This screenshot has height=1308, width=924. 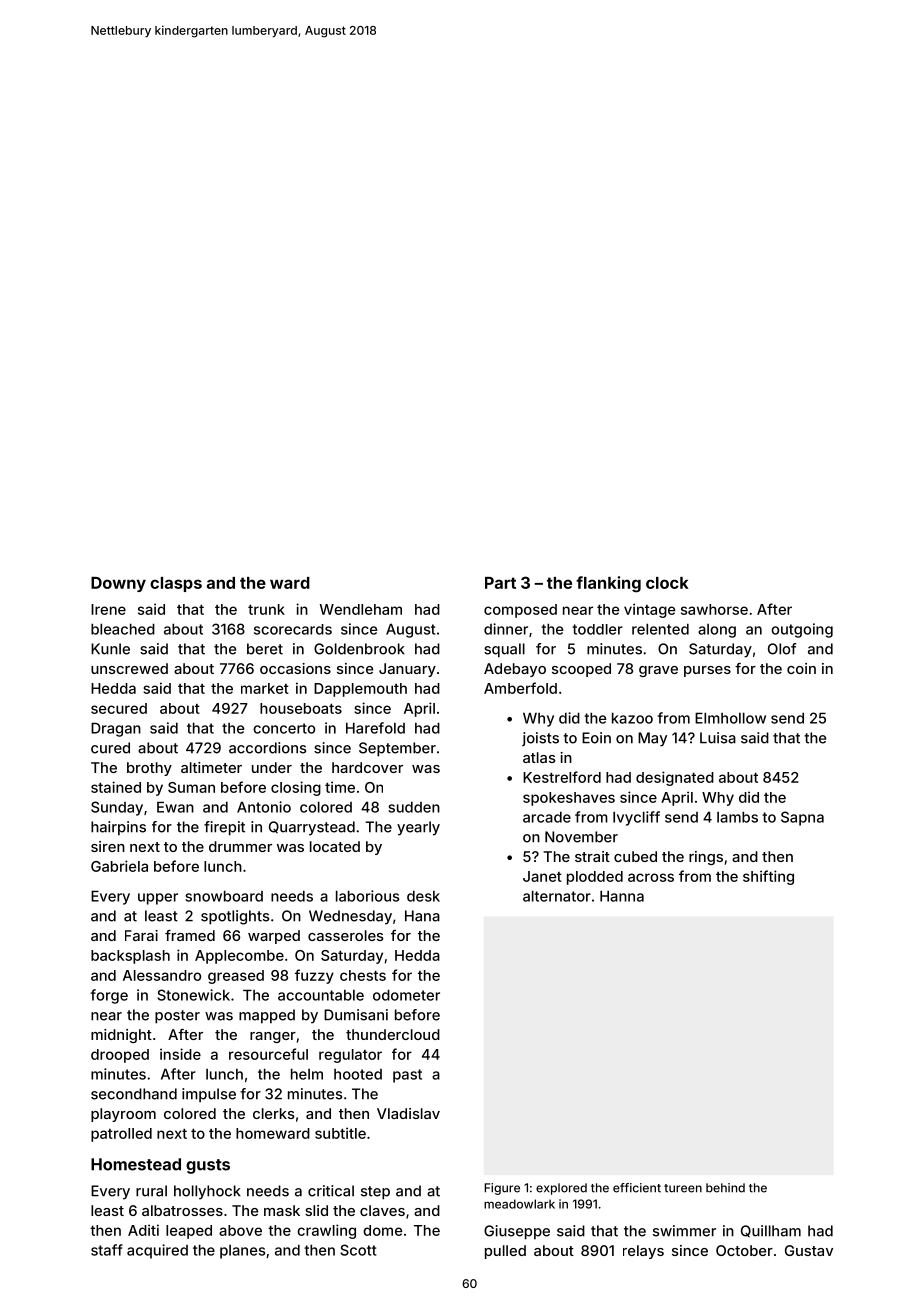 What do you see at coordinates (149, 769) in the screenshot?
I see `brothy` at bounding box center [149, 769].
